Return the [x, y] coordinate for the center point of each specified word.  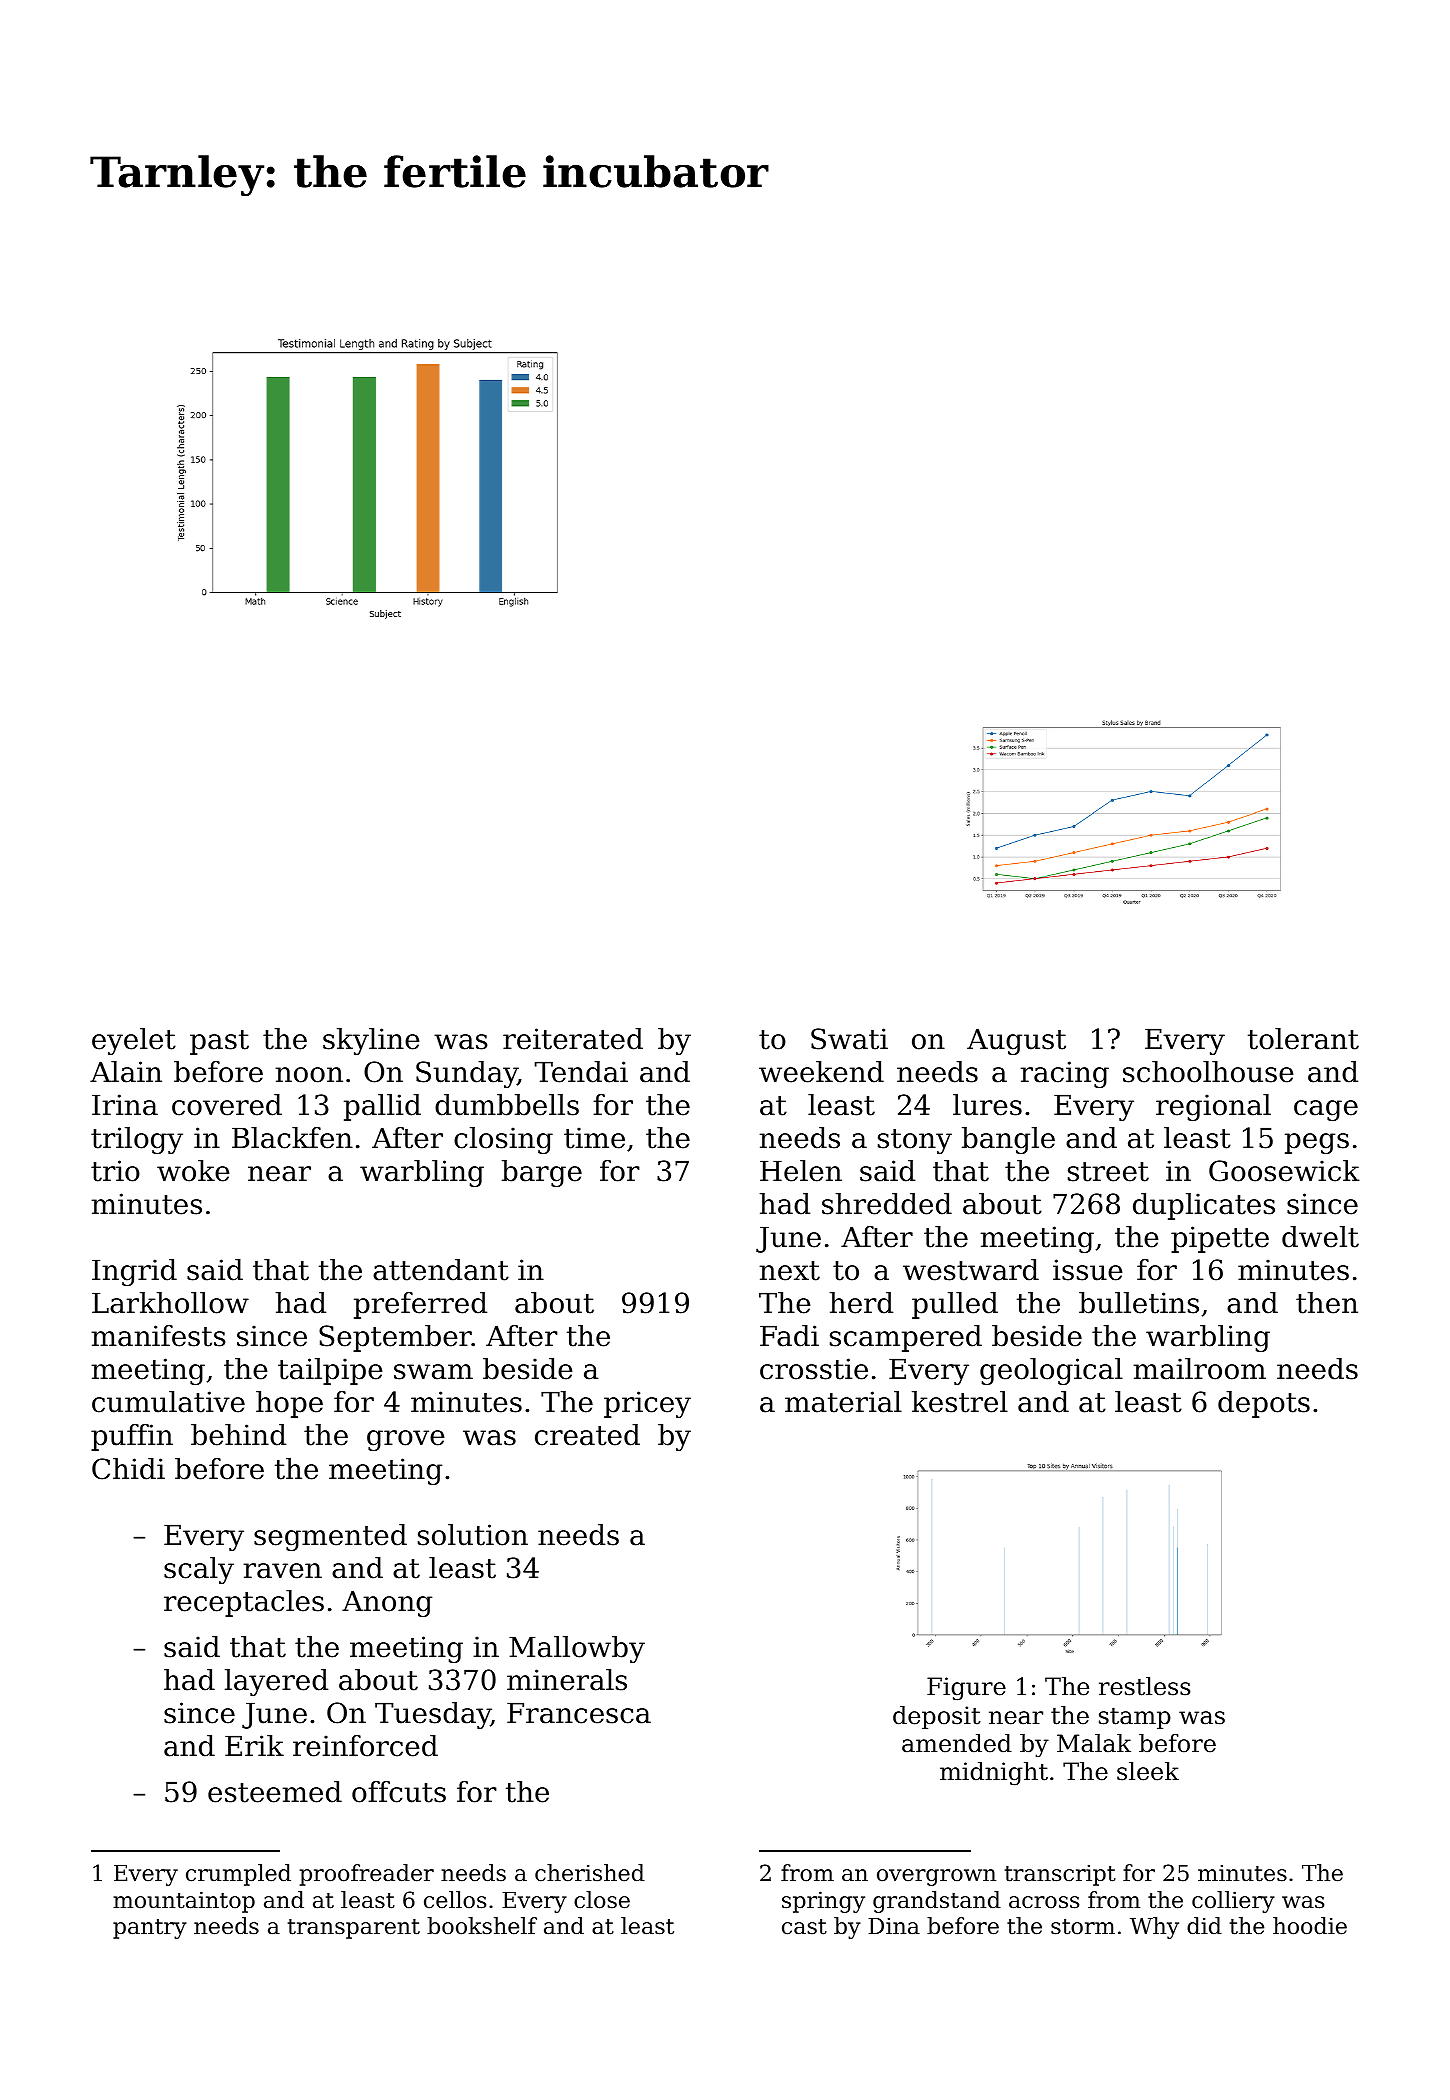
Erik [254, 1745]
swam [433, 1372]
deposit [937, 1717]
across [1044, 1902]
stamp [1135, 1718]
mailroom [1199, 1369]
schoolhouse [1208, 1072]
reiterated [573, 1039]
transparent [354, 1929]
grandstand [937, 1902]
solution [473, 1535]
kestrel [960, 1402]
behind [238, 1435]
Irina [125, 1105]
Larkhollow [170, 1303]
